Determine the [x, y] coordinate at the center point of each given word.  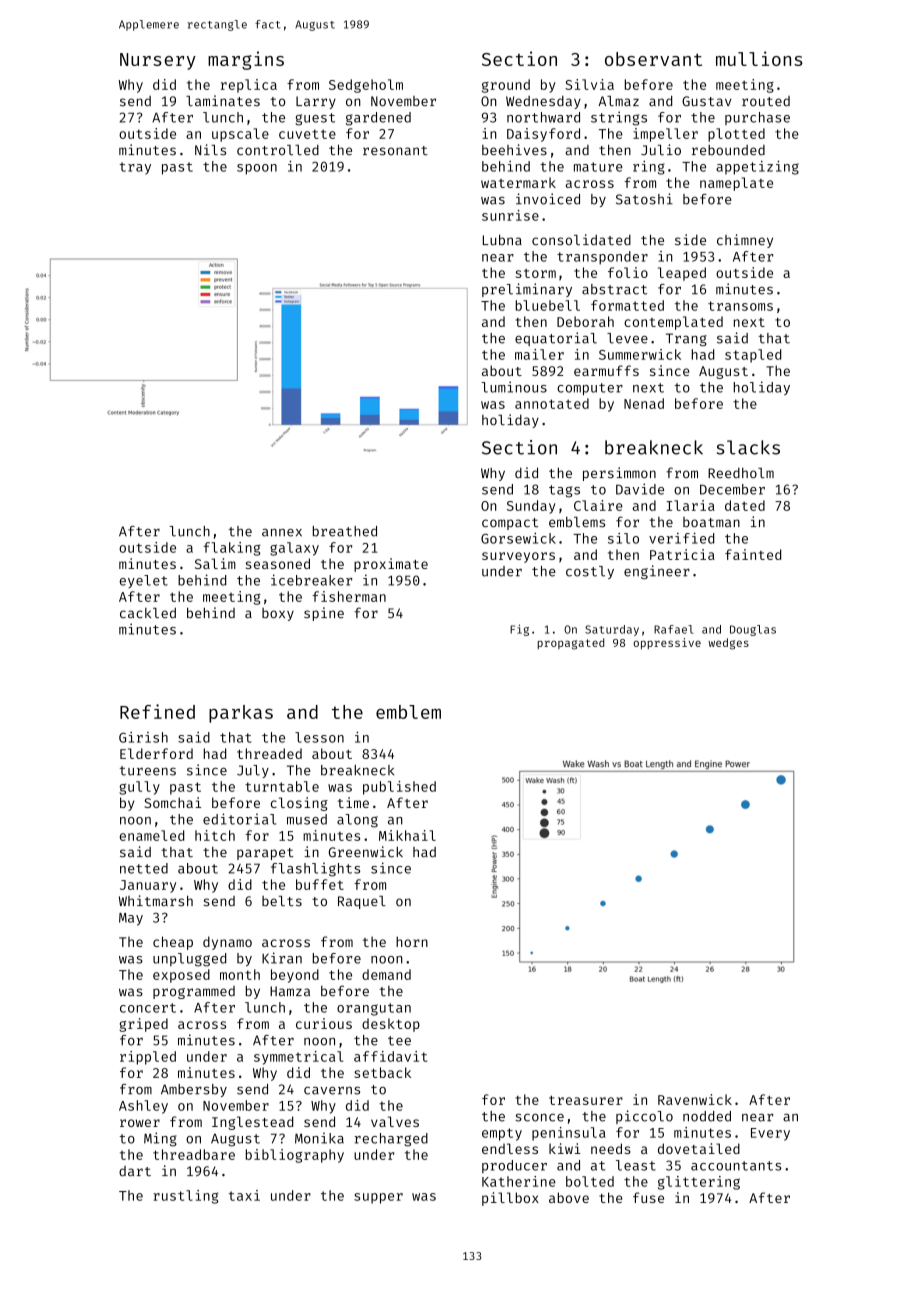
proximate [391, 565]
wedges [728, 644]
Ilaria [690, 505]
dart [135, 1171]
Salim [215, 563]
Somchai [172, 802]
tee [399, 1041]
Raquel [362, 902]
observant [653, 59]
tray [135, 168]
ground [506, 86]
